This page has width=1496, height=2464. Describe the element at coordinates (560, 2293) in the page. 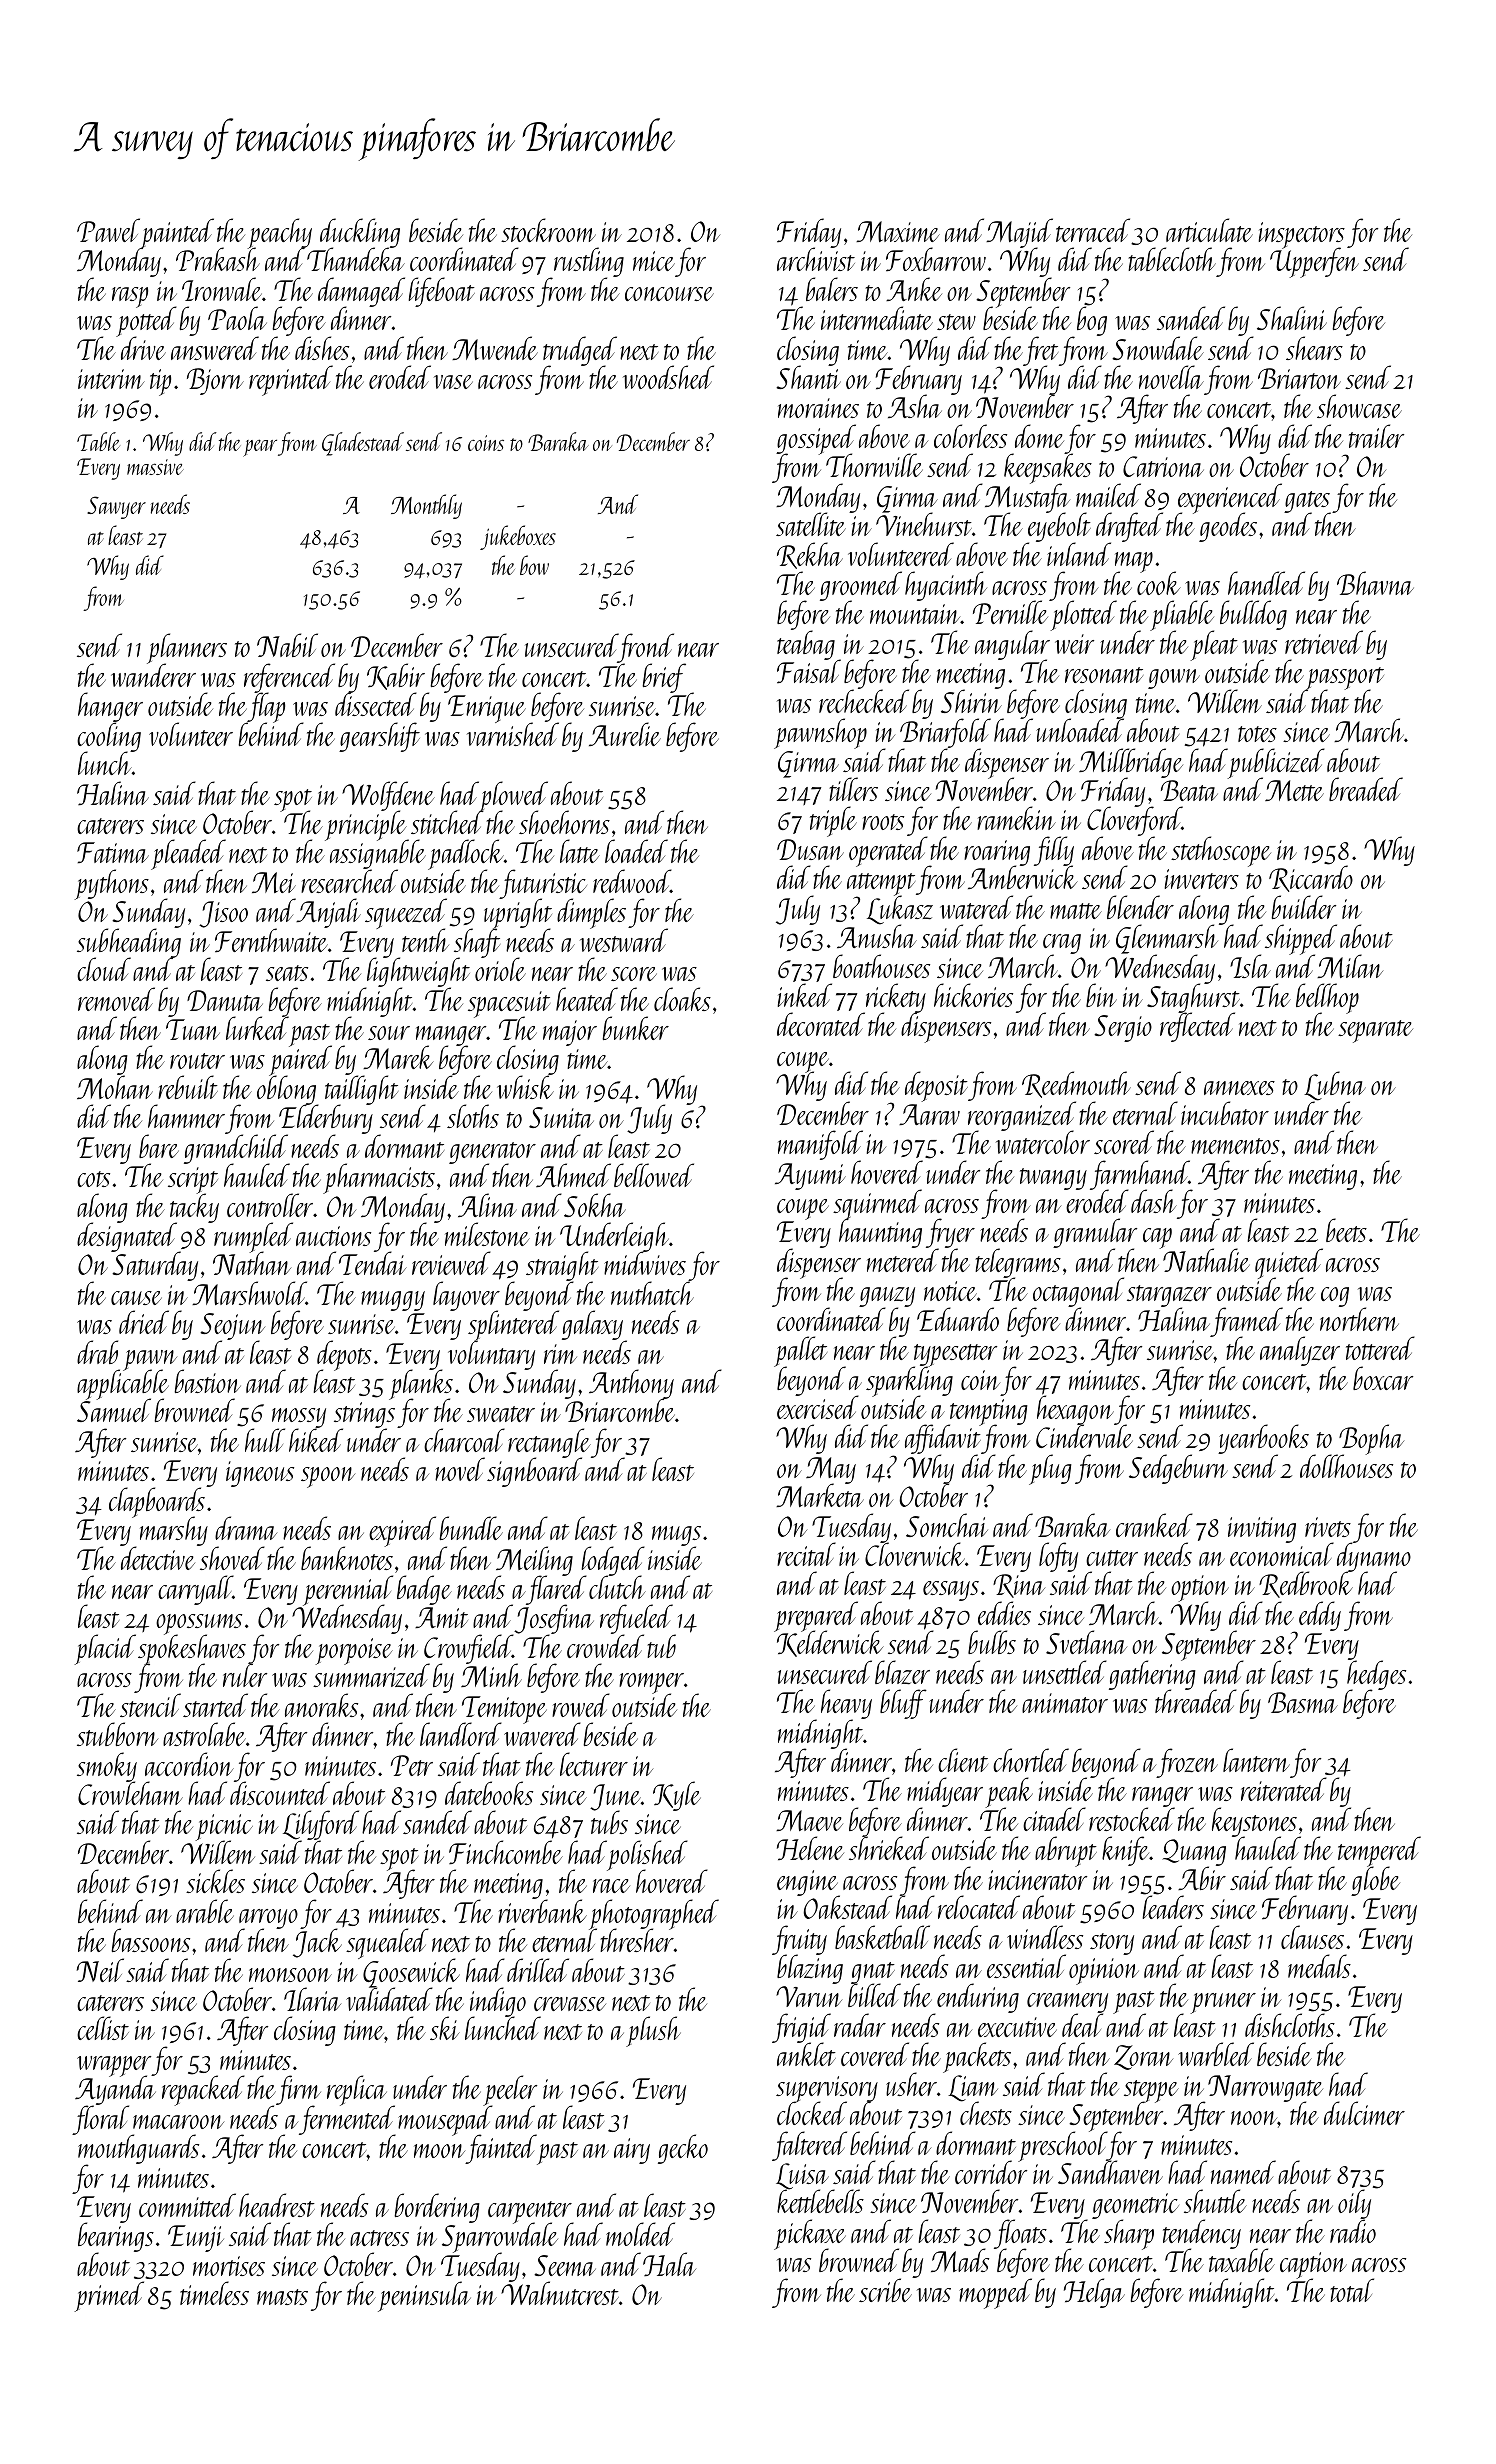

I see `Walnutcrest` at that location.
